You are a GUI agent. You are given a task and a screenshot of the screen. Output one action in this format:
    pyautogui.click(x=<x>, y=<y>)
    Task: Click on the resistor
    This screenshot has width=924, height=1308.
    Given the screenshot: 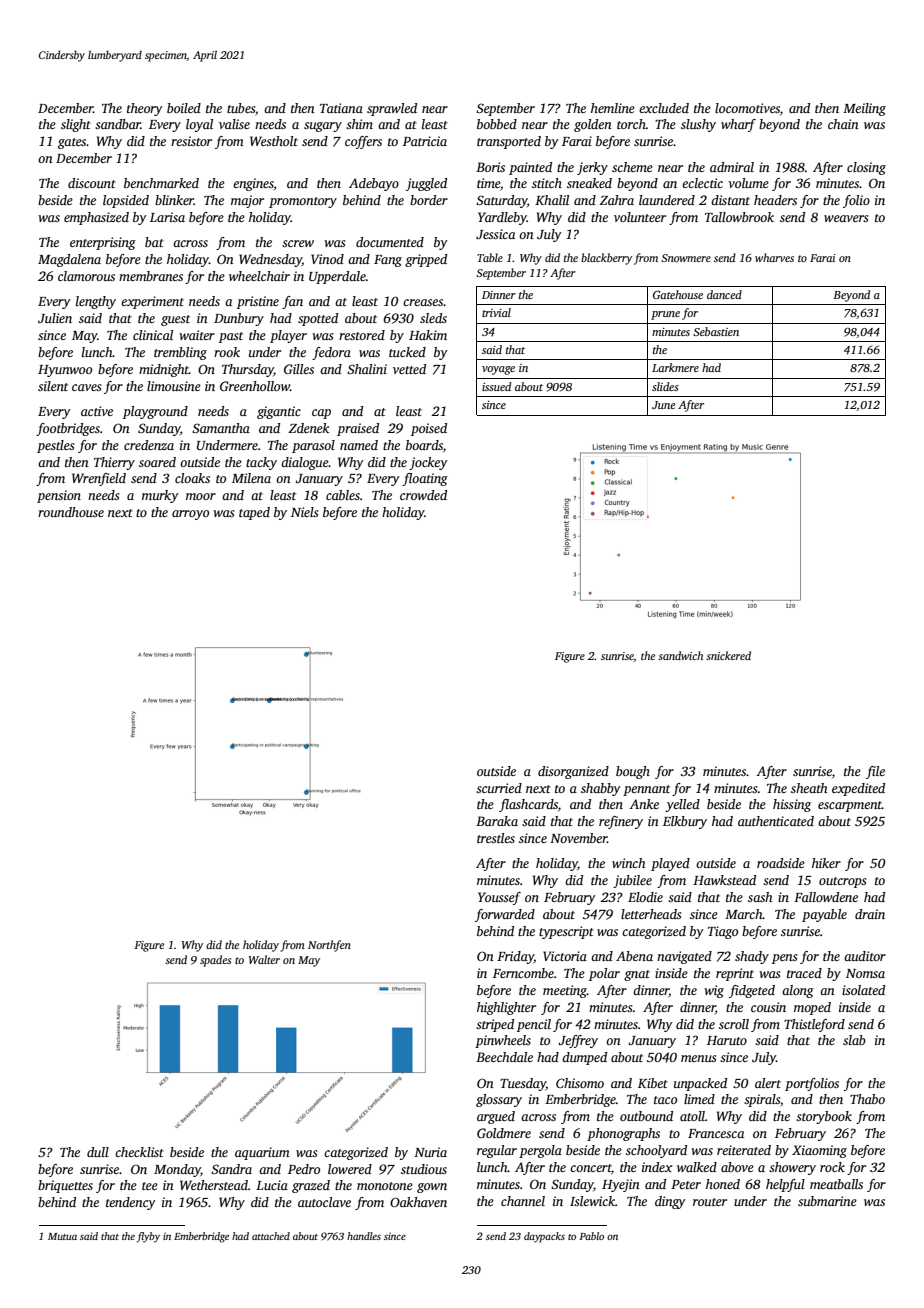 What is the action you would take?
    pyautogui.click(x=191, y=141)
